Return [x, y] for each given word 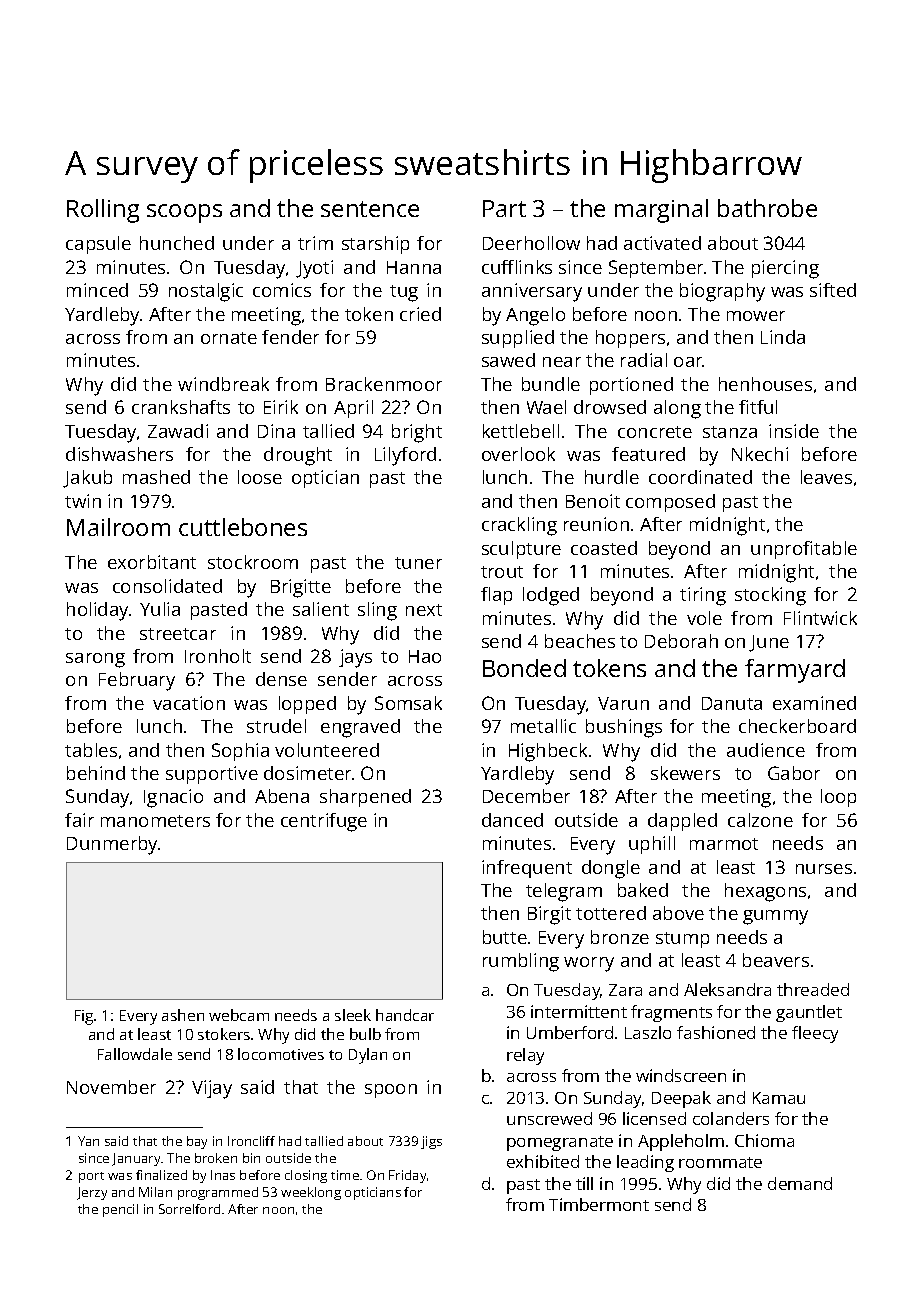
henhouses [765, 384]
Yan [88, 1141]
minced [97, 290]
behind [96, 773]
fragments [671, 1013]
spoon [391, 1091]
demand [800, 1183]
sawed [508, 360]
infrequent [527, 869]
